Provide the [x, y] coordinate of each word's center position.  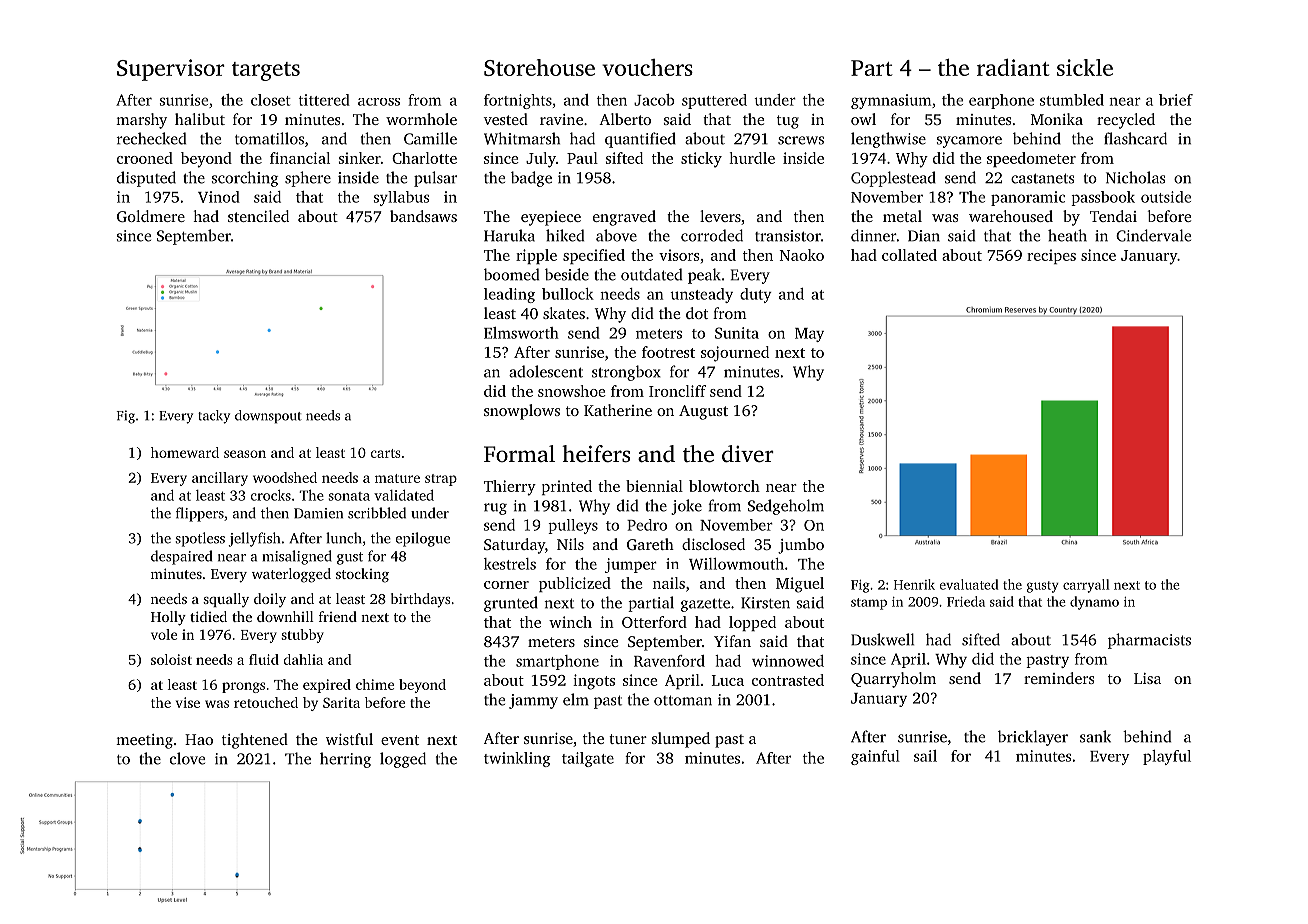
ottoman [683, 700]
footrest [668, 352]
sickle [1085, 67]
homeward [185, 452]
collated [909, 255]
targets [266, 71]
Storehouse [539, 67]
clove [187, 758]
